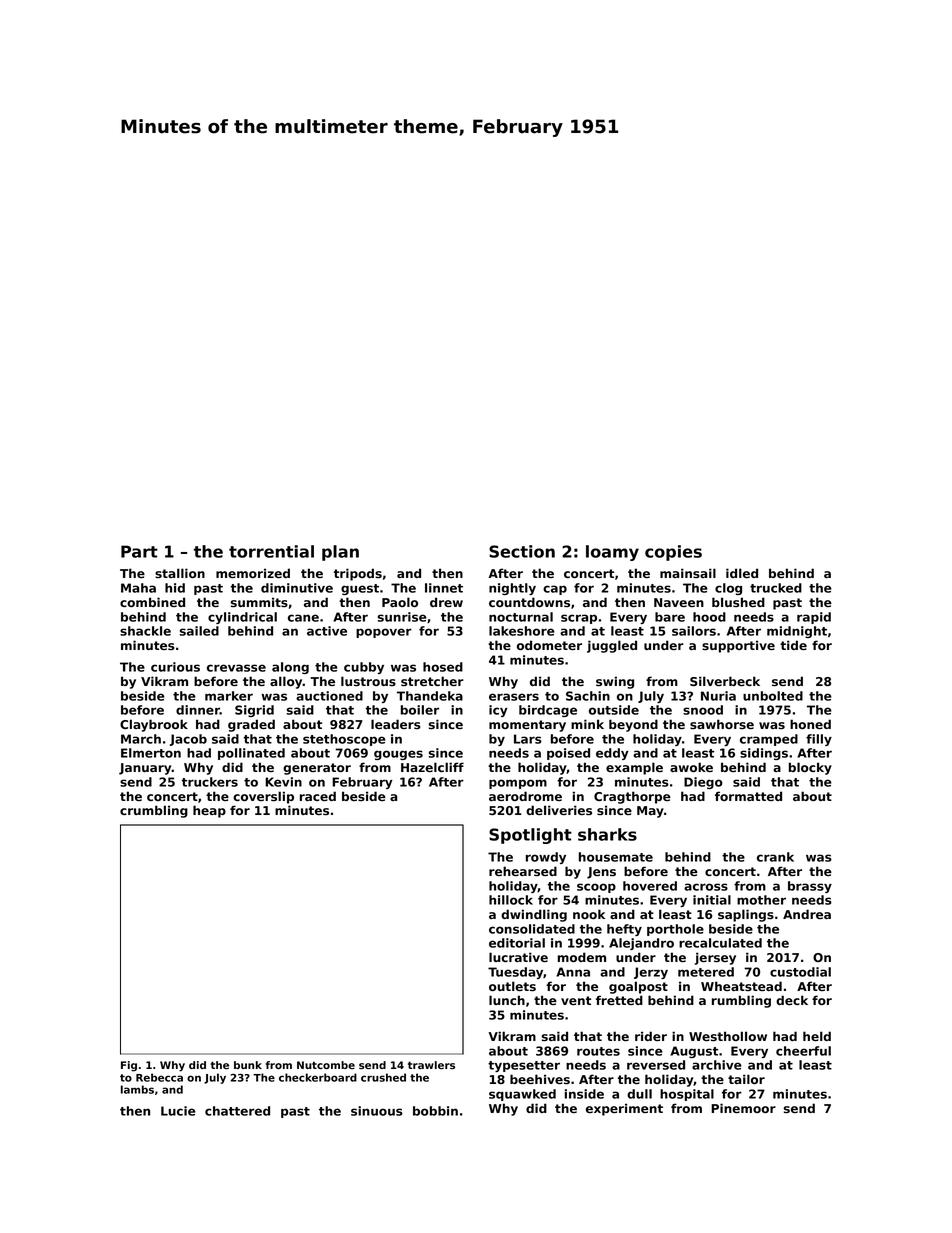 The height and width of the screenshot is (1233, 952). What do you see at coordinates (527, 726) in the screenshot?
I see `momentary` at bounding box center [527, 726].
